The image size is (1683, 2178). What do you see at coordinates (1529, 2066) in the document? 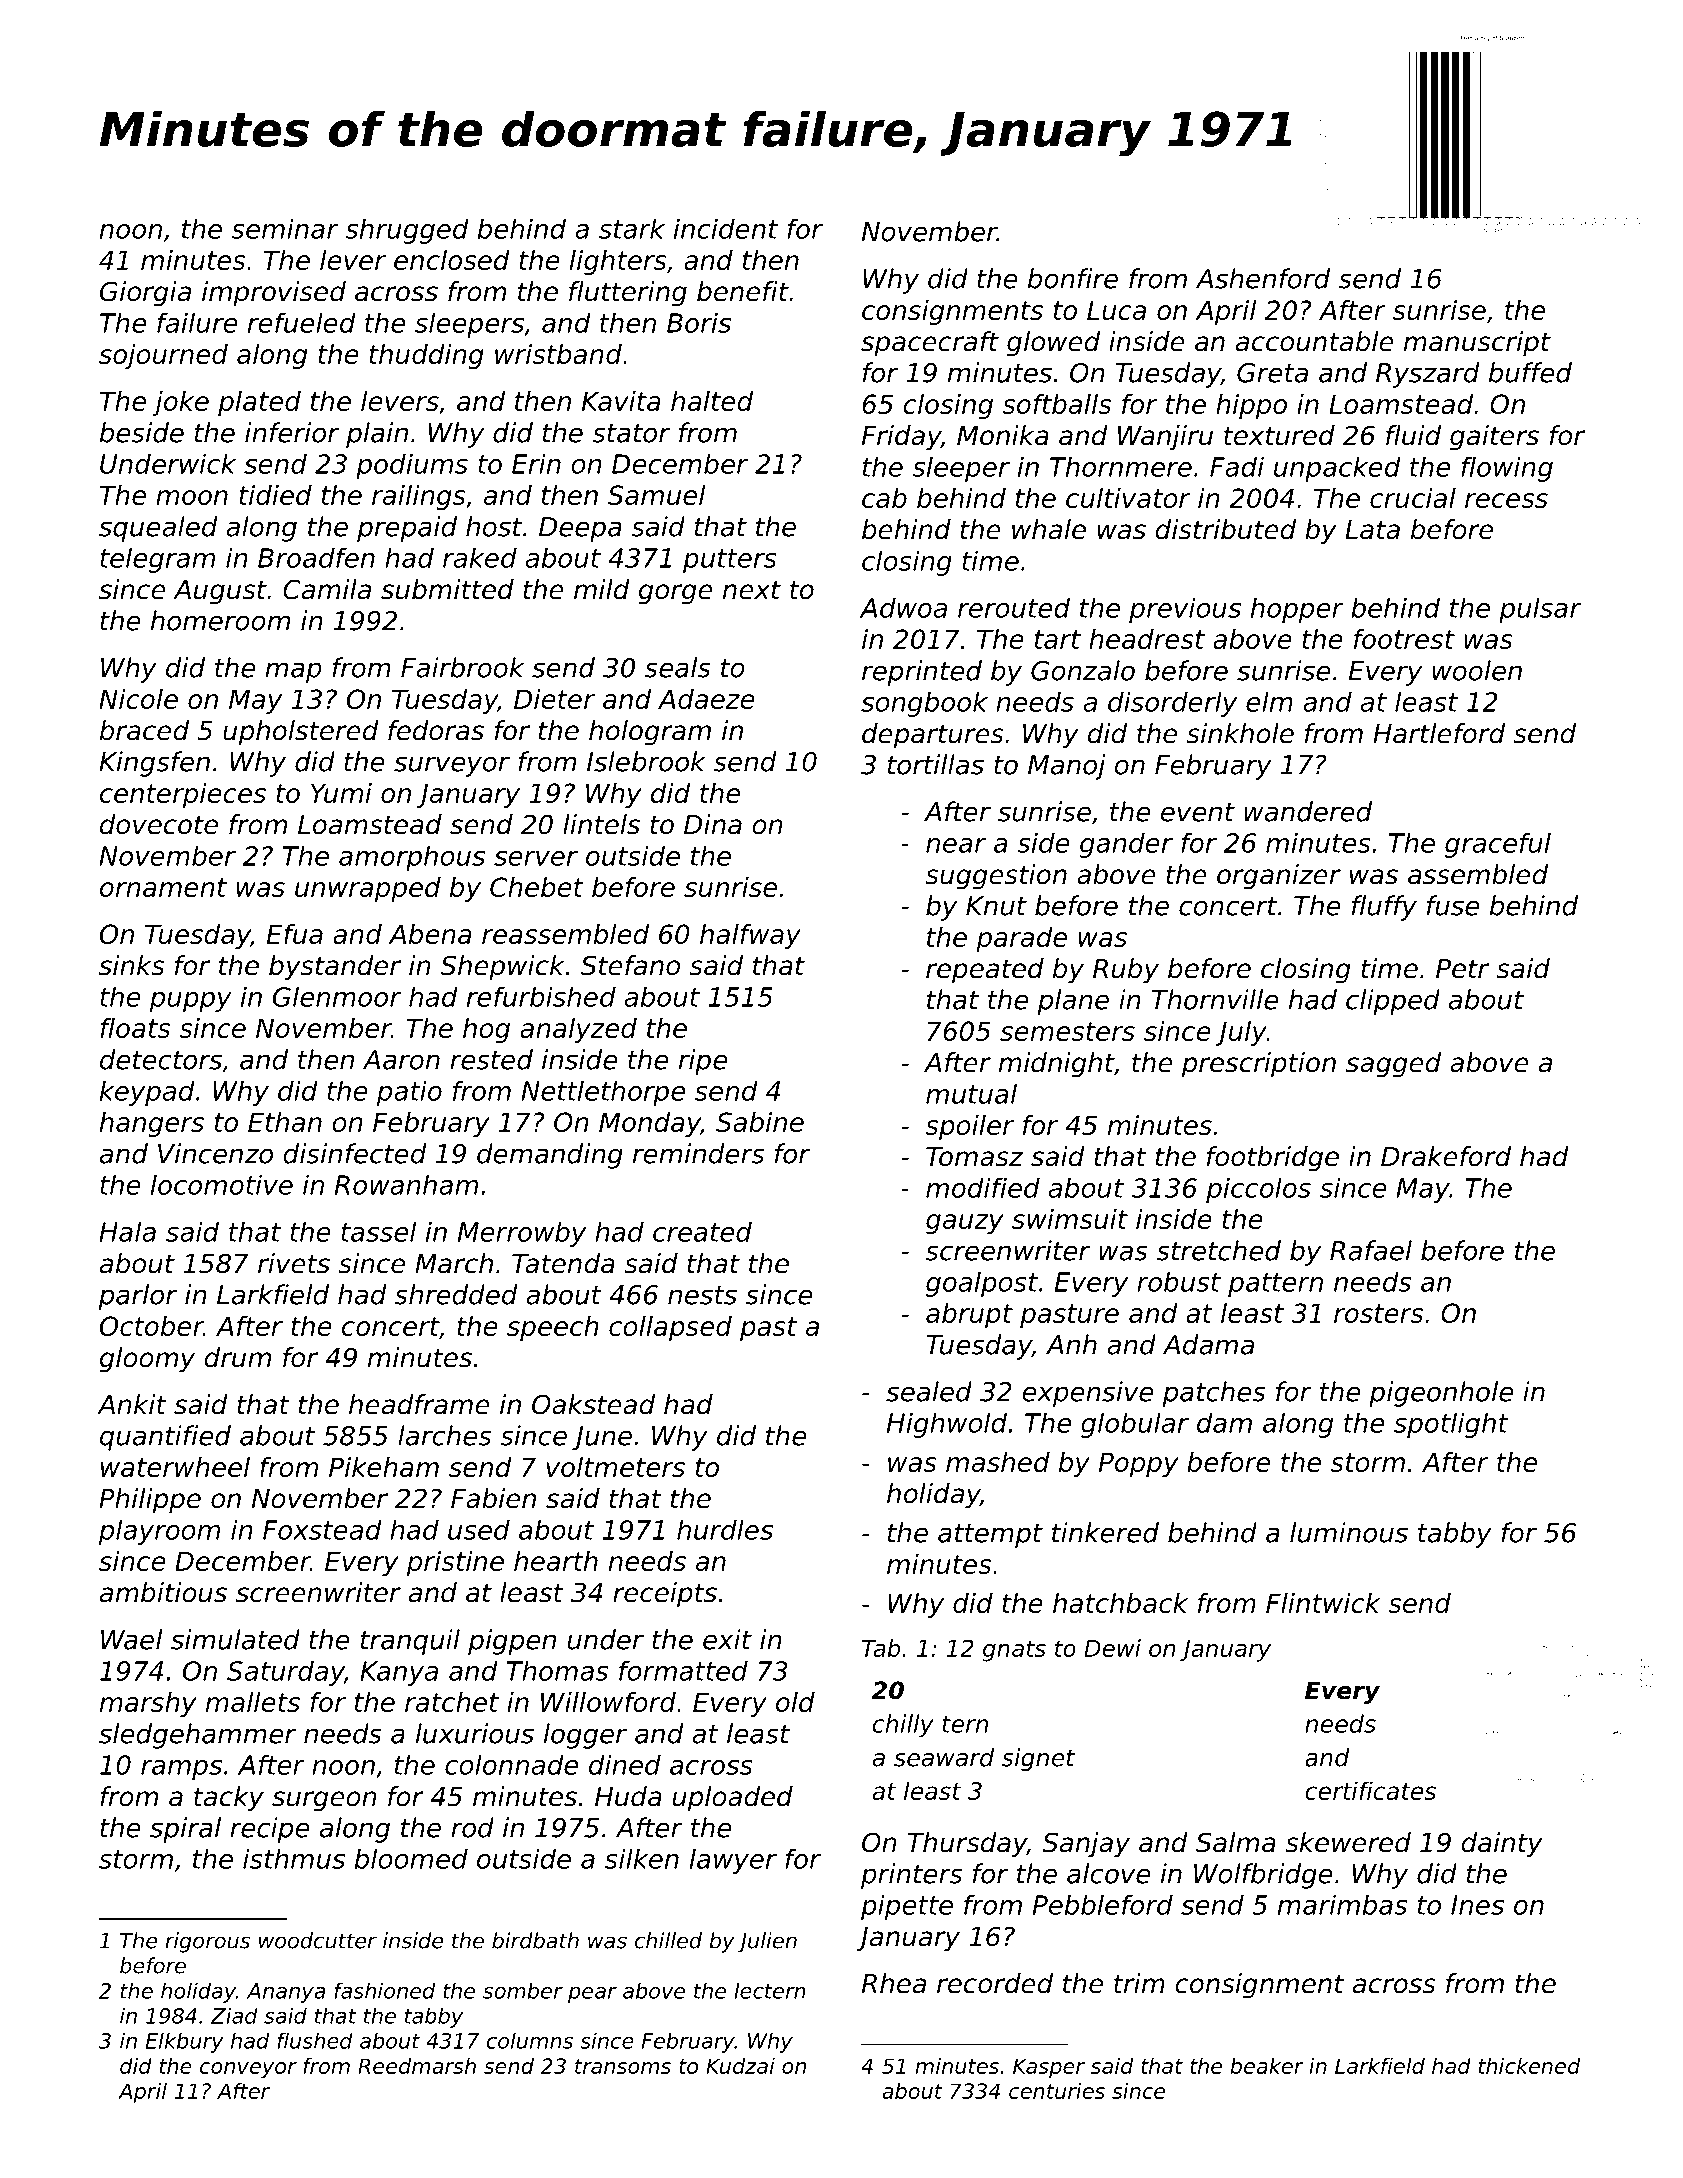
I see `thickened` at bounding box center [1529, 2066].
